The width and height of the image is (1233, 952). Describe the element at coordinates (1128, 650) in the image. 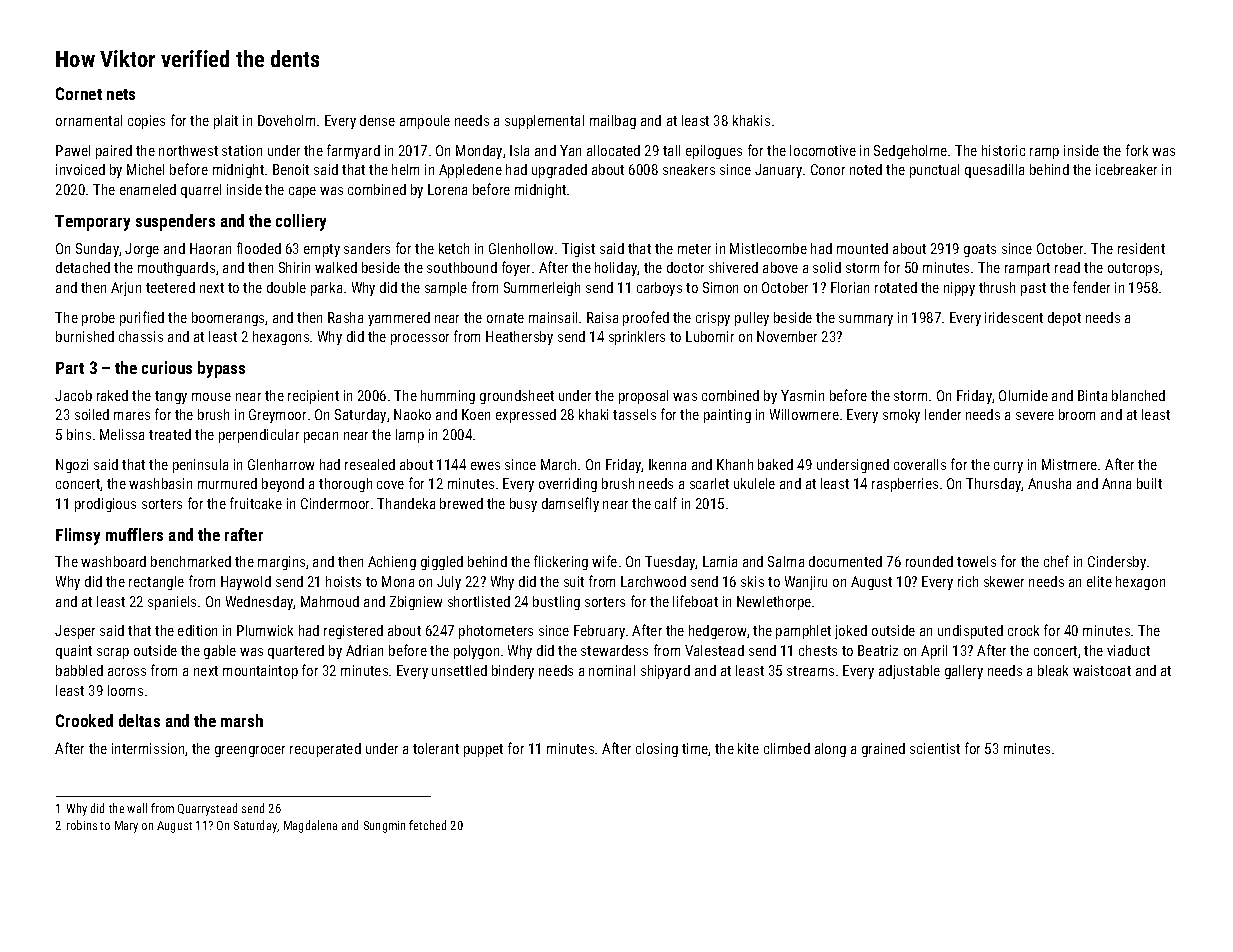

I see `viaduct` at that location.
